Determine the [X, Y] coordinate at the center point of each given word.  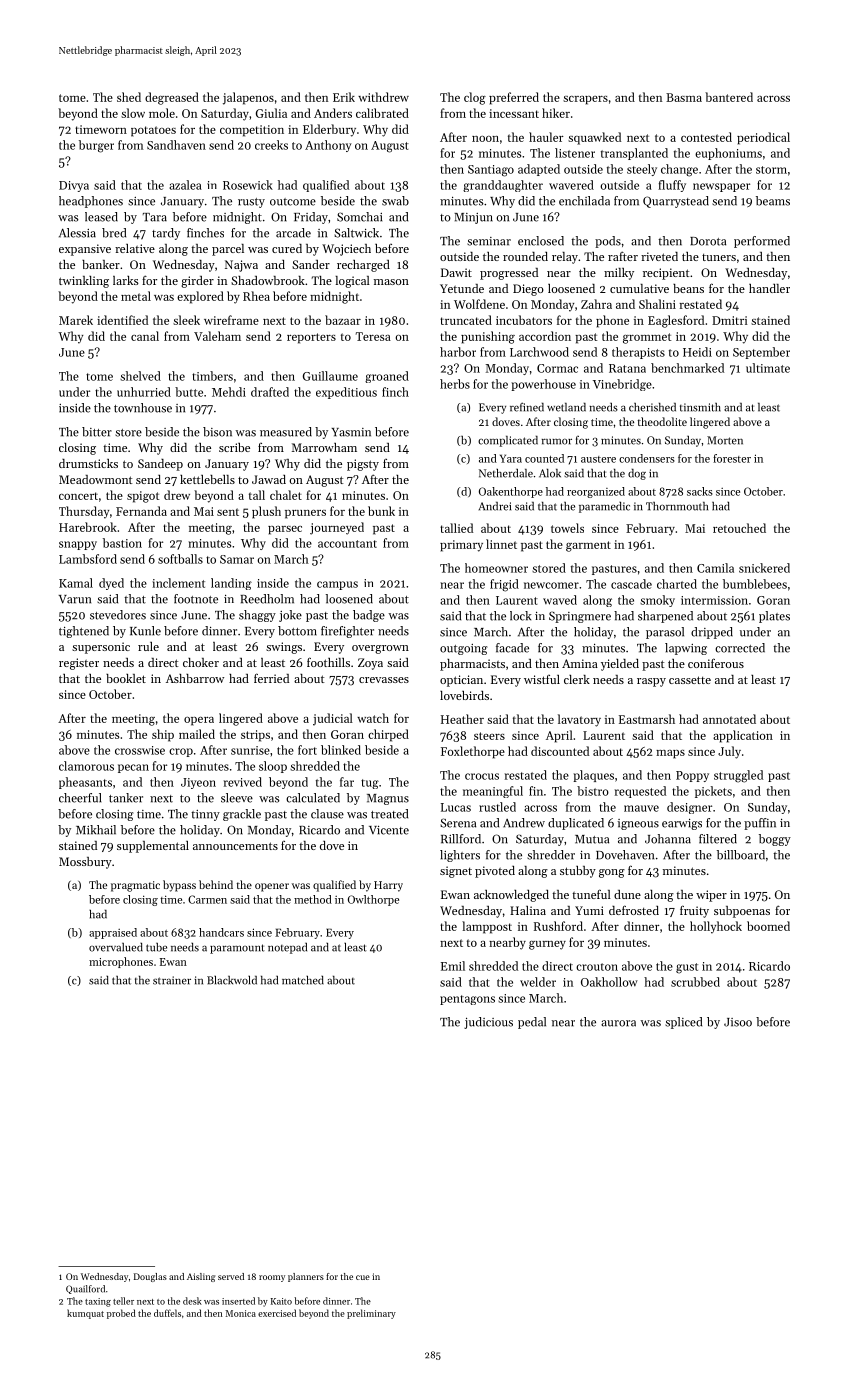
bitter [97, 432]
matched [303, 980]
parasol [665, 633]
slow [133, 113]
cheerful [80, 798]
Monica [240, 1313]
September [761, 353]
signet [456, 872]
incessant [514, 113]
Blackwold [232, 980]
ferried [271, 678]
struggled [738, 776]
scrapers [585, 100]
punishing [488, 337]
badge [369, 616]
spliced [683, 1023]
